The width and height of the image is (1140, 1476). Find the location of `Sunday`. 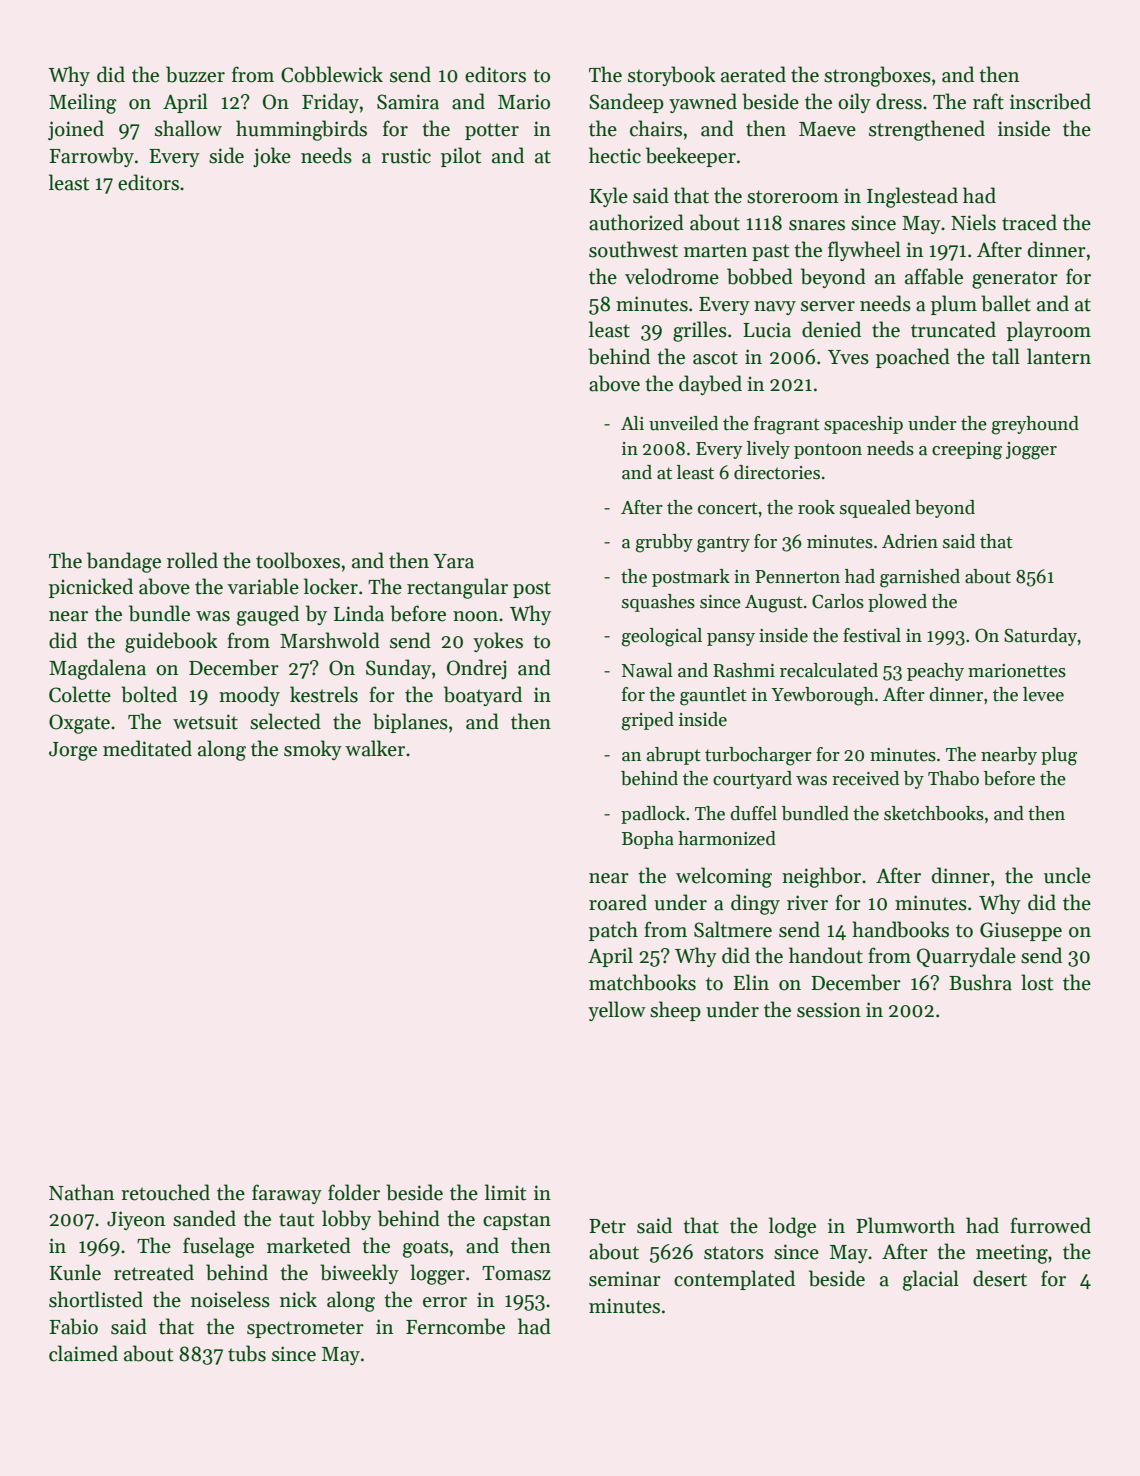

Sunday is located at coordinates (398, 669).
